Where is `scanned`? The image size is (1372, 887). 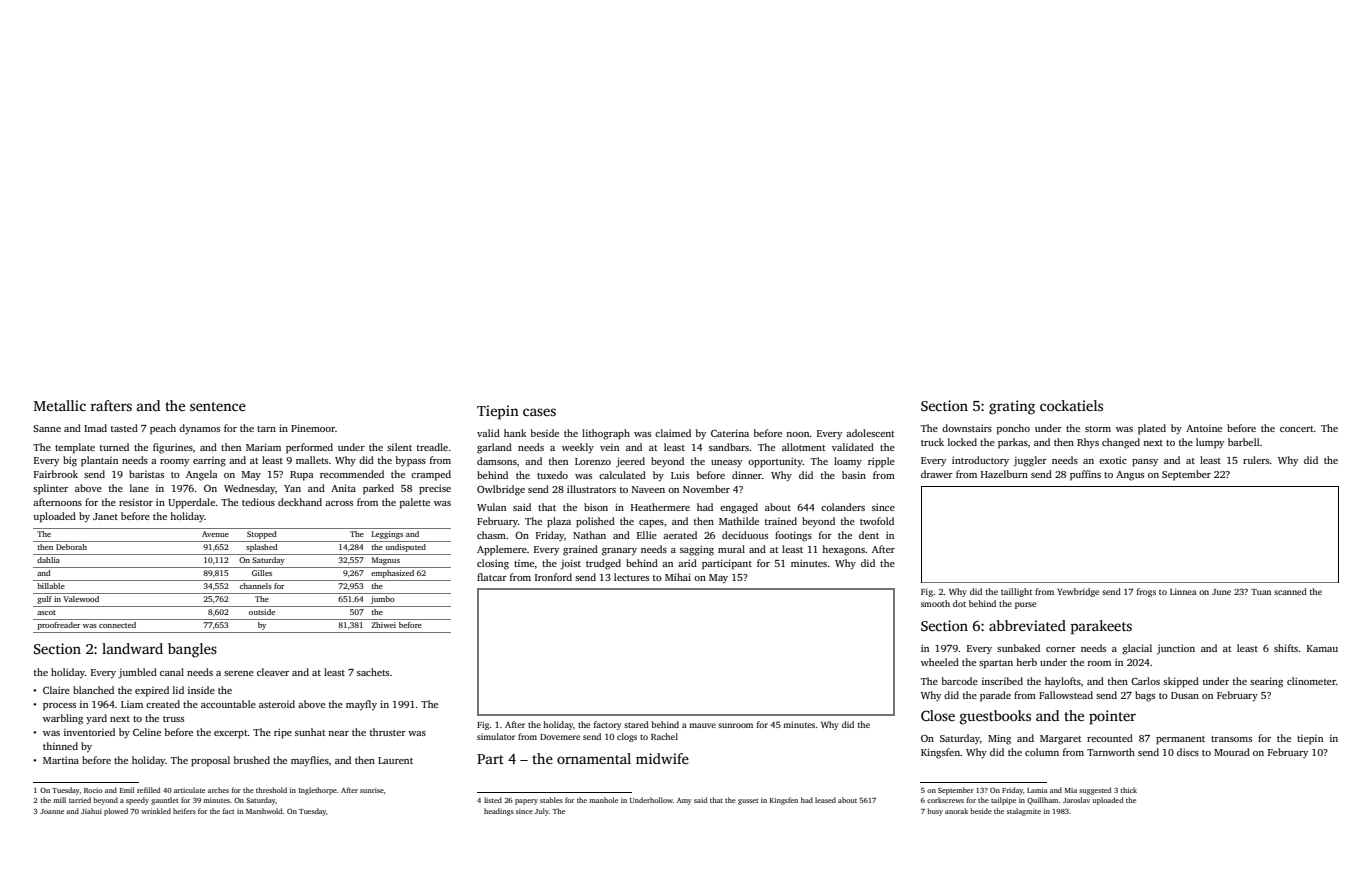
scanned is located at coordinates (1290, 591).
